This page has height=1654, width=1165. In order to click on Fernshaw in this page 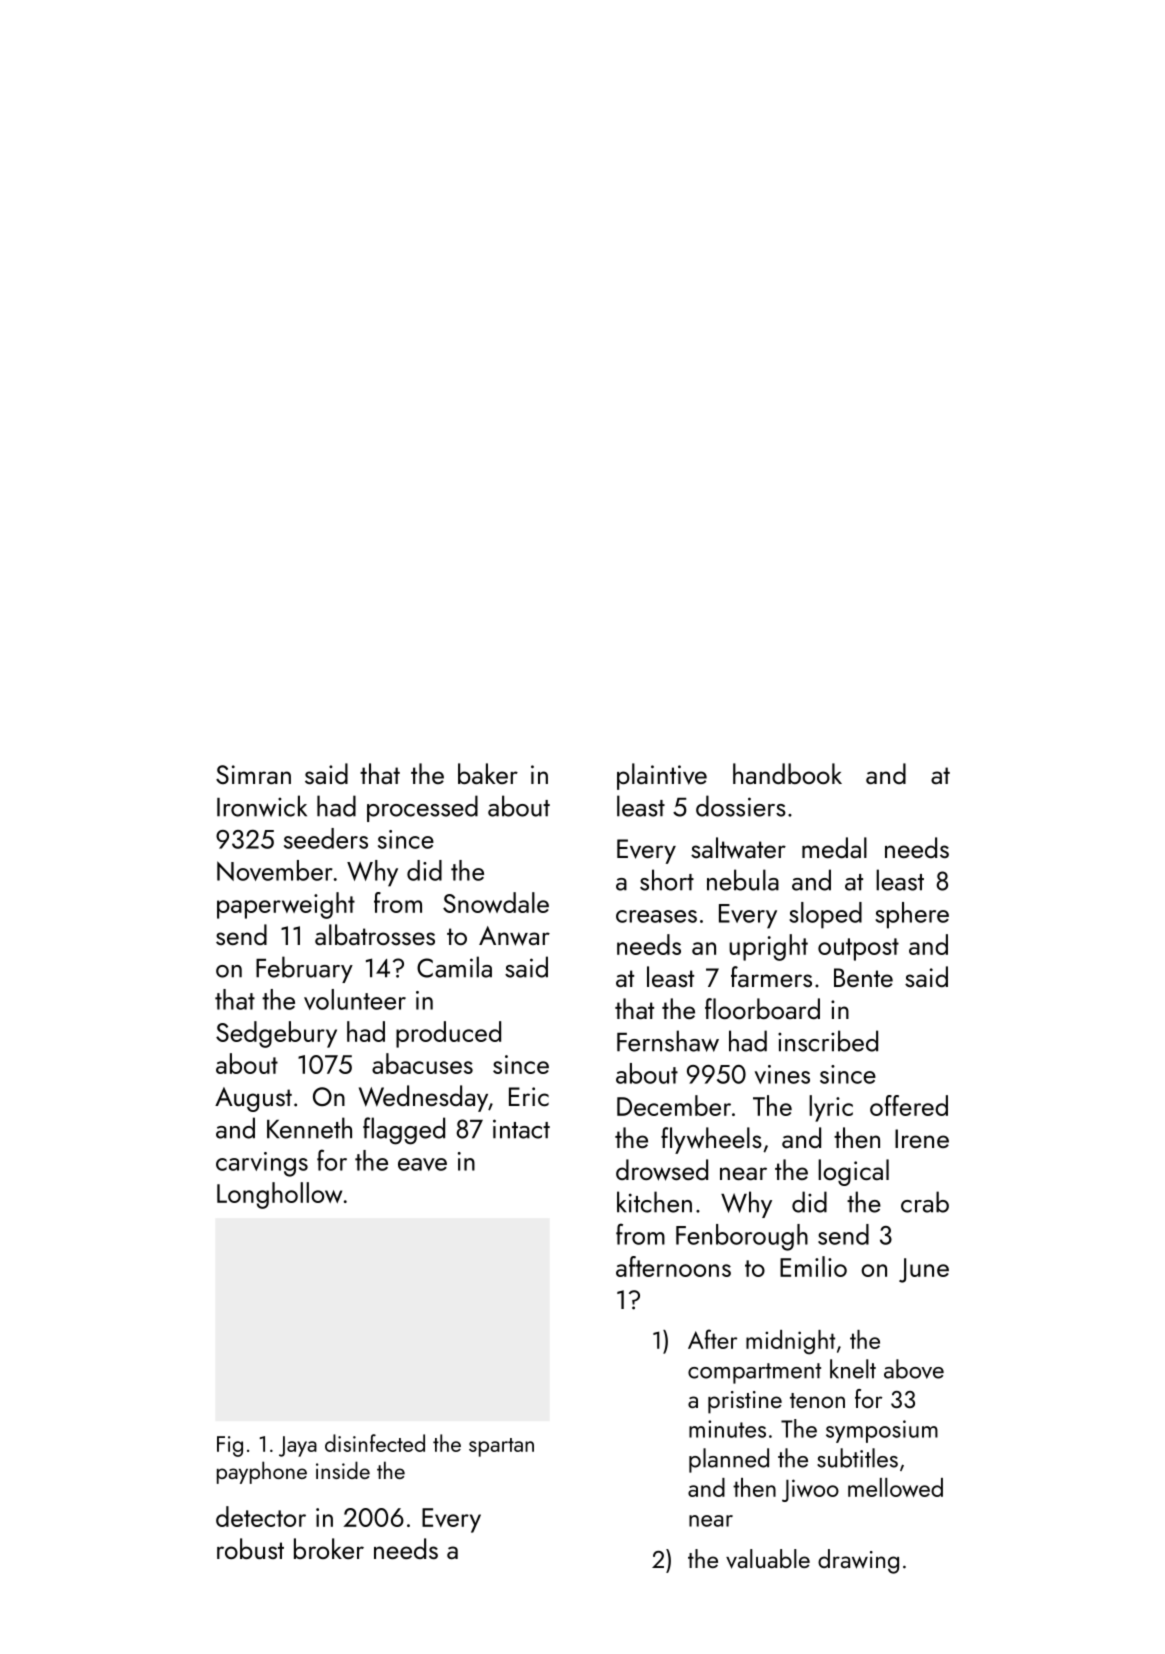, I will do `click(668, 1041)`.
